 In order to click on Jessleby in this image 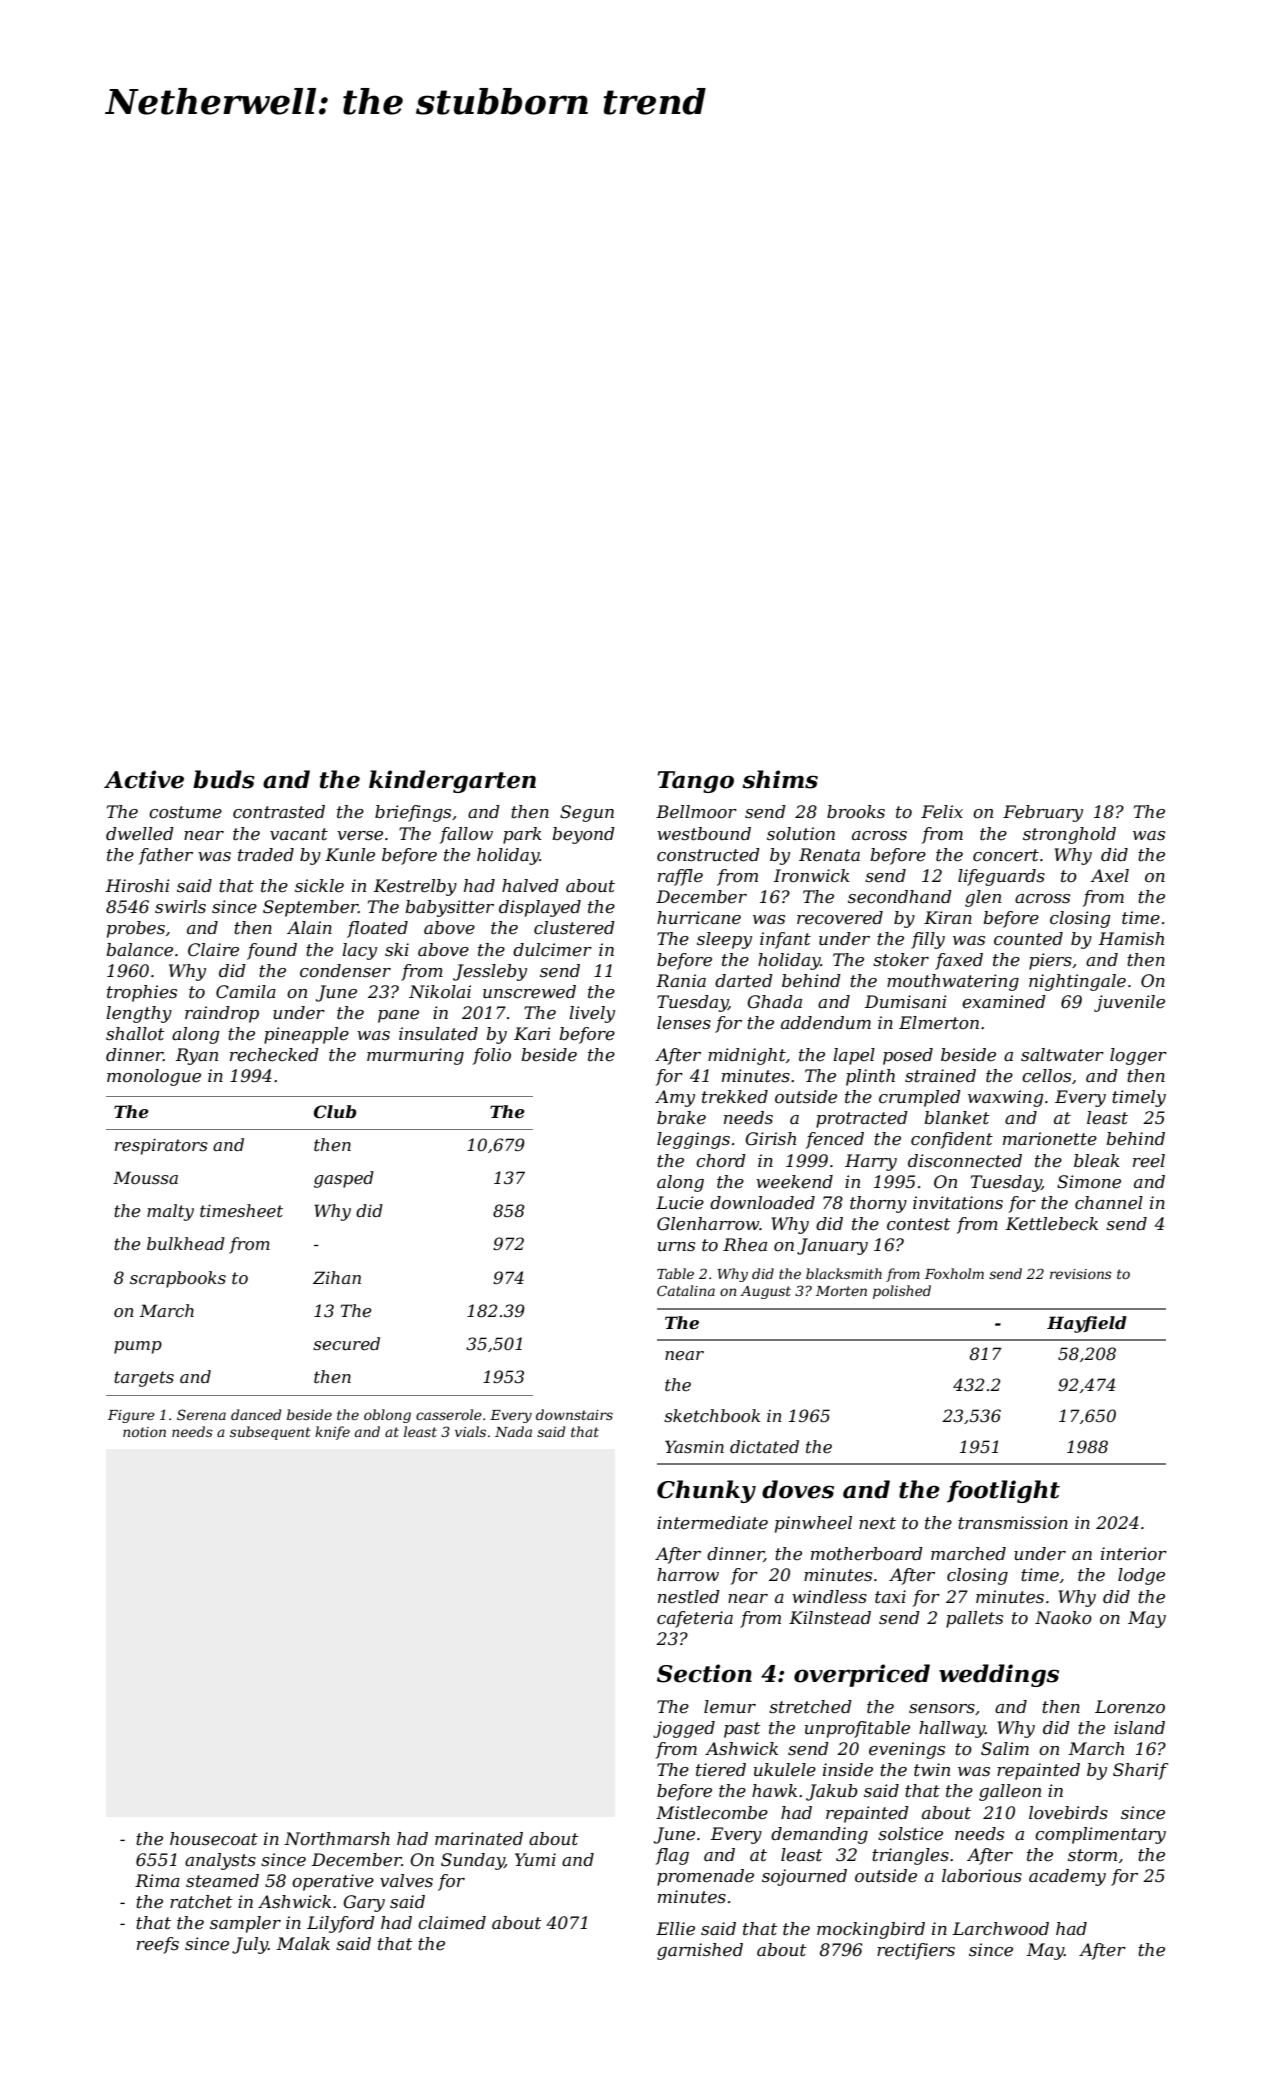, I will do `click(490, 972)`.
